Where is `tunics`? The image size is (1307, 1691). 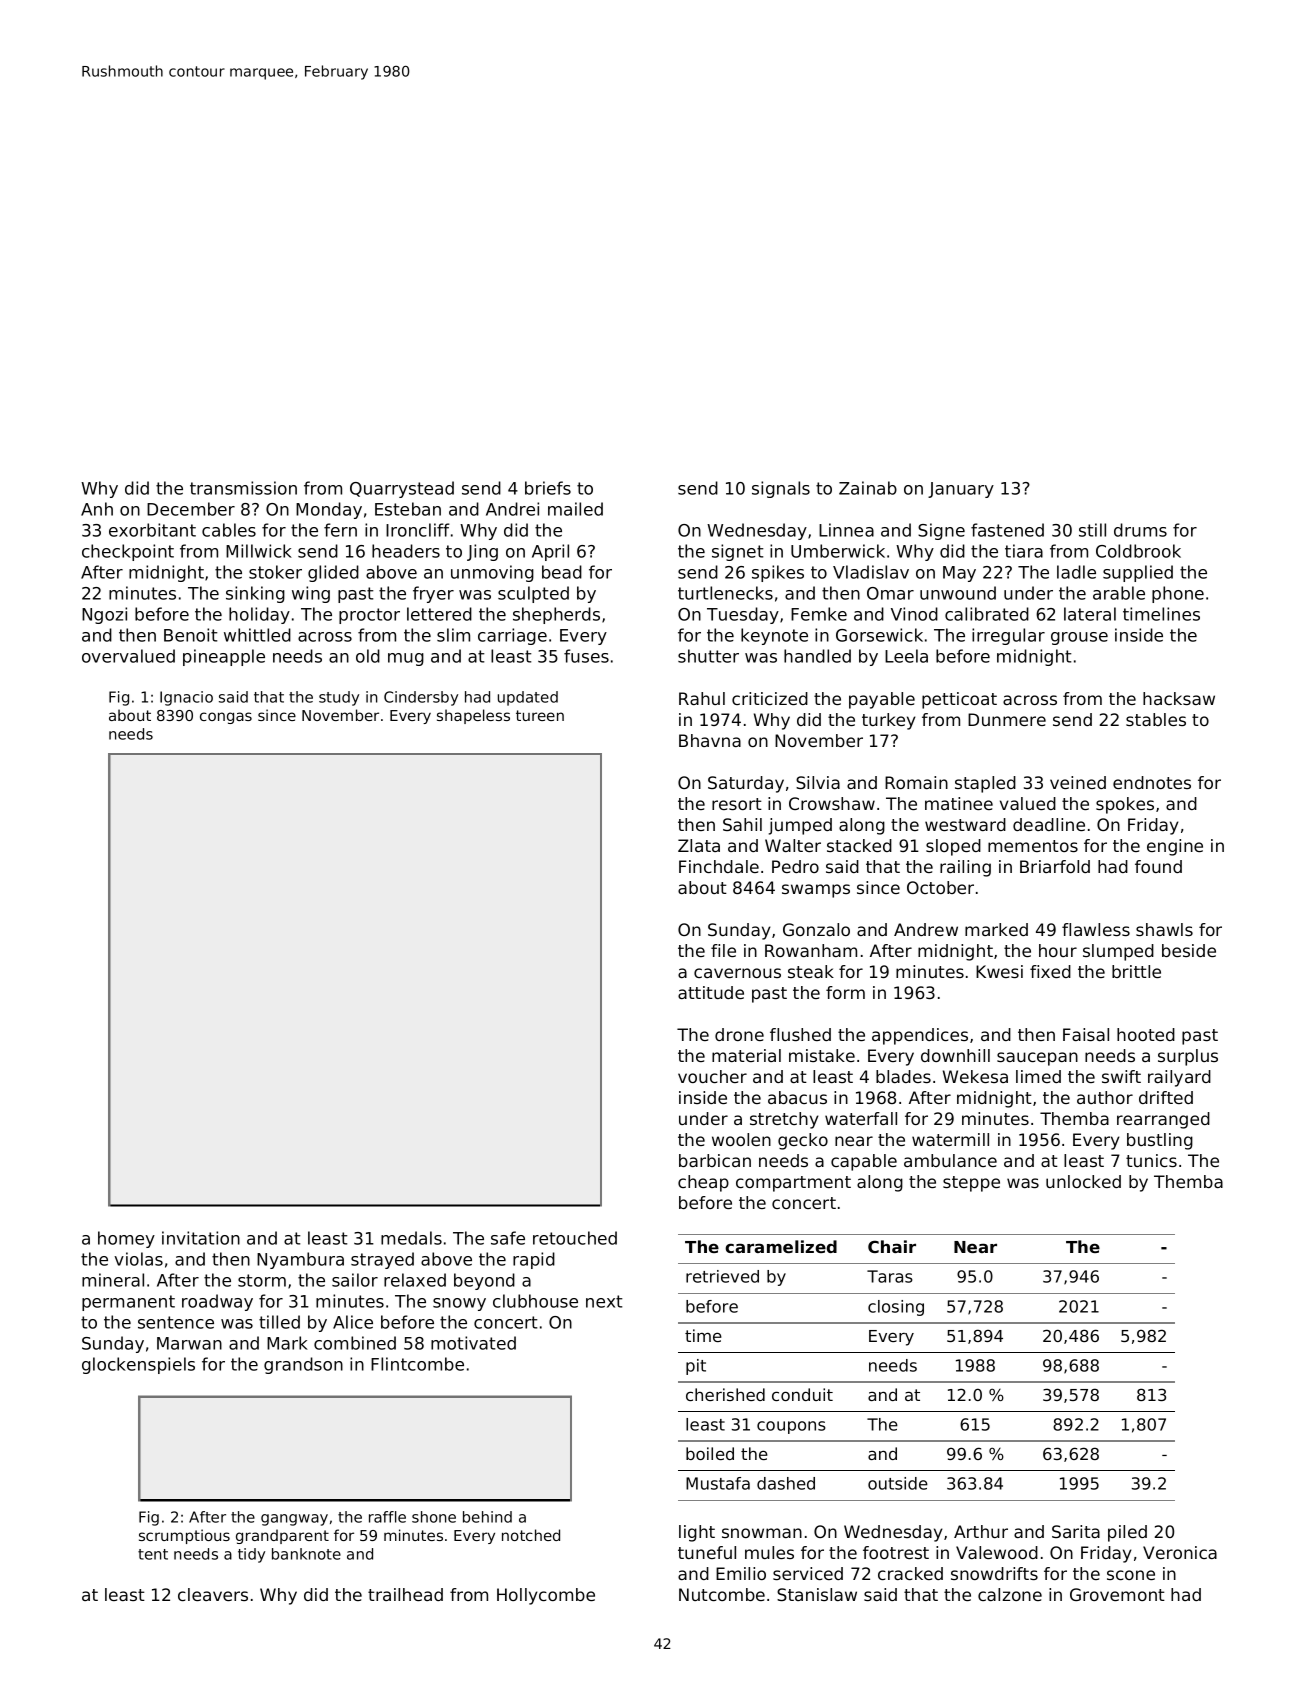
tunics is located at coordinates (1151, 1160).
